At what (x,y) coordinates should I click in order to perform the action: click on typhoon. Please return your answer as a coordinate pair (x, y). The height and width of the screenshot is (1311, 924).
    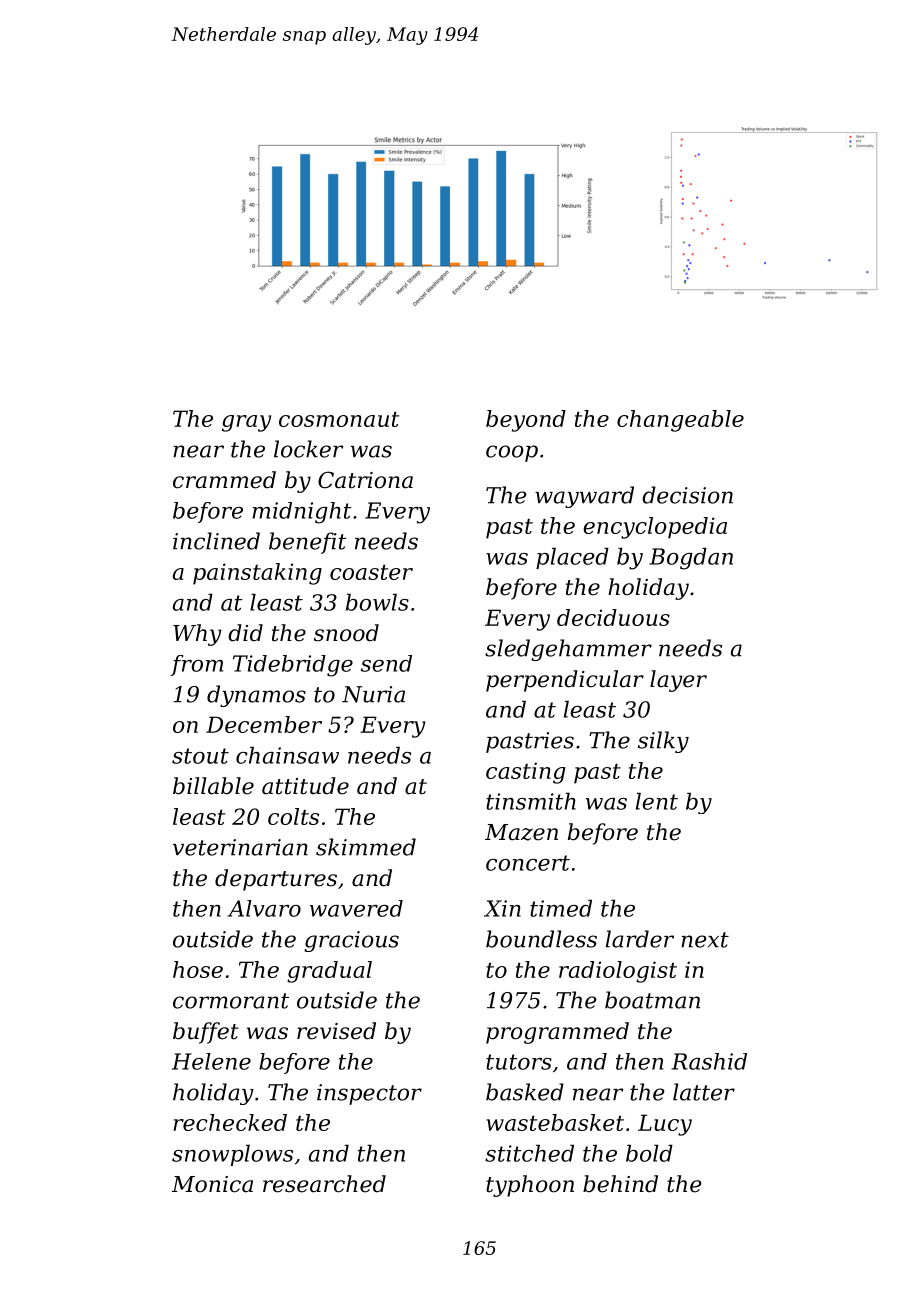
    Looking at the image, I should click on (530, 1186).
